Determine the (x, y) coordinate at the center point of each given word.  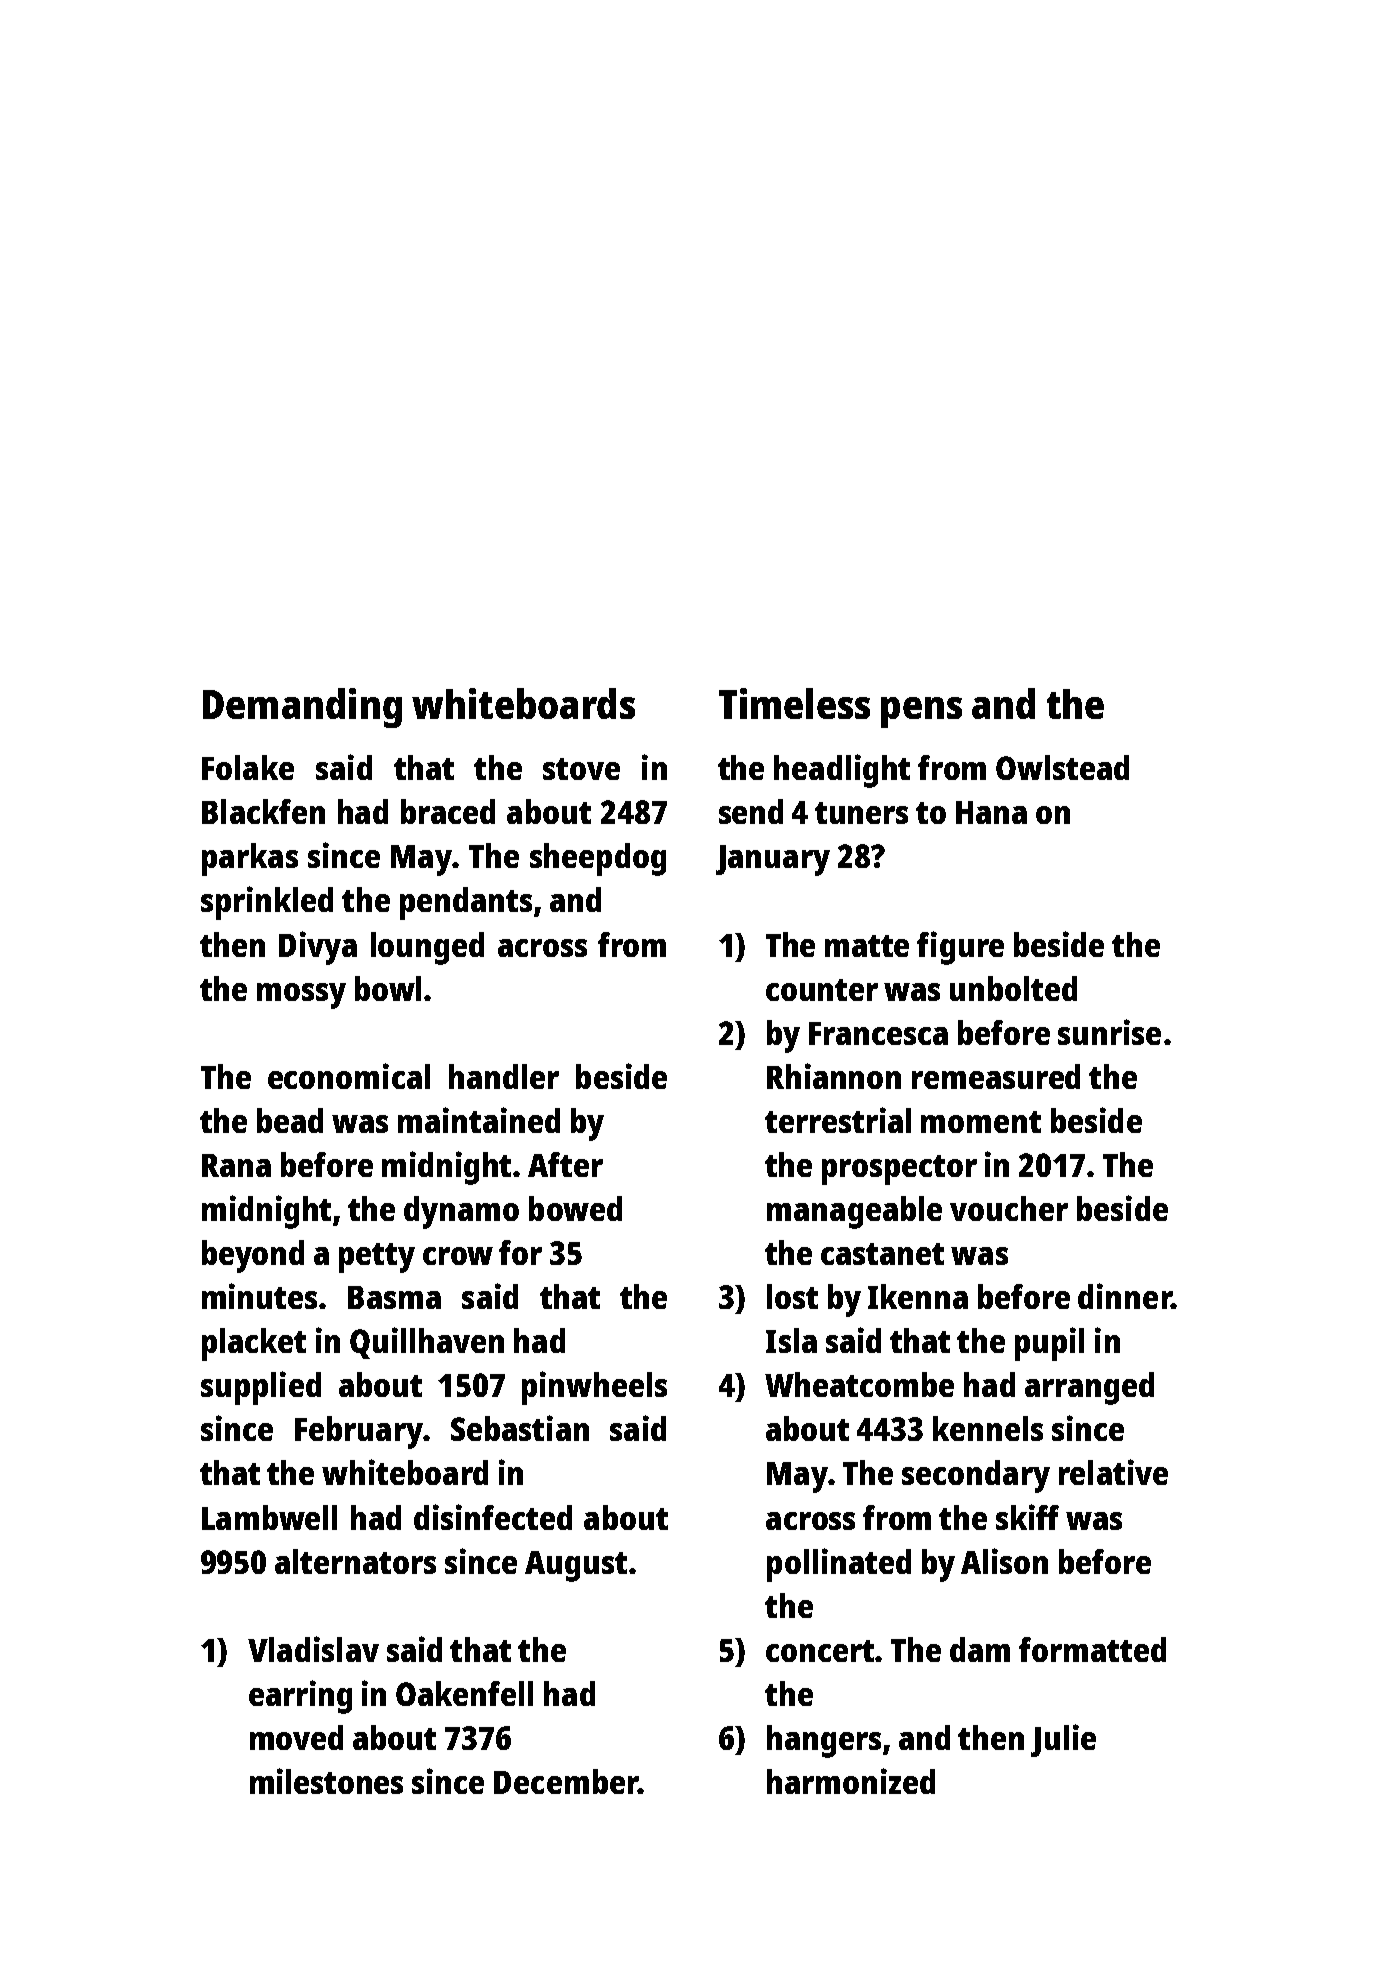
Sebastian (520, 1428)
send (751, 811)
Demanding (302, 708)
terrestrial (838, 1120)
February (359, 1432)
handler (504, 1076)
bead (290, 1120)
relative (1113, 1472)
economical (349, 1076)
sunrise (1109, 1032)
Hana (991, 812)
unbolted (1013, 988)
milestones (326, 1781)
